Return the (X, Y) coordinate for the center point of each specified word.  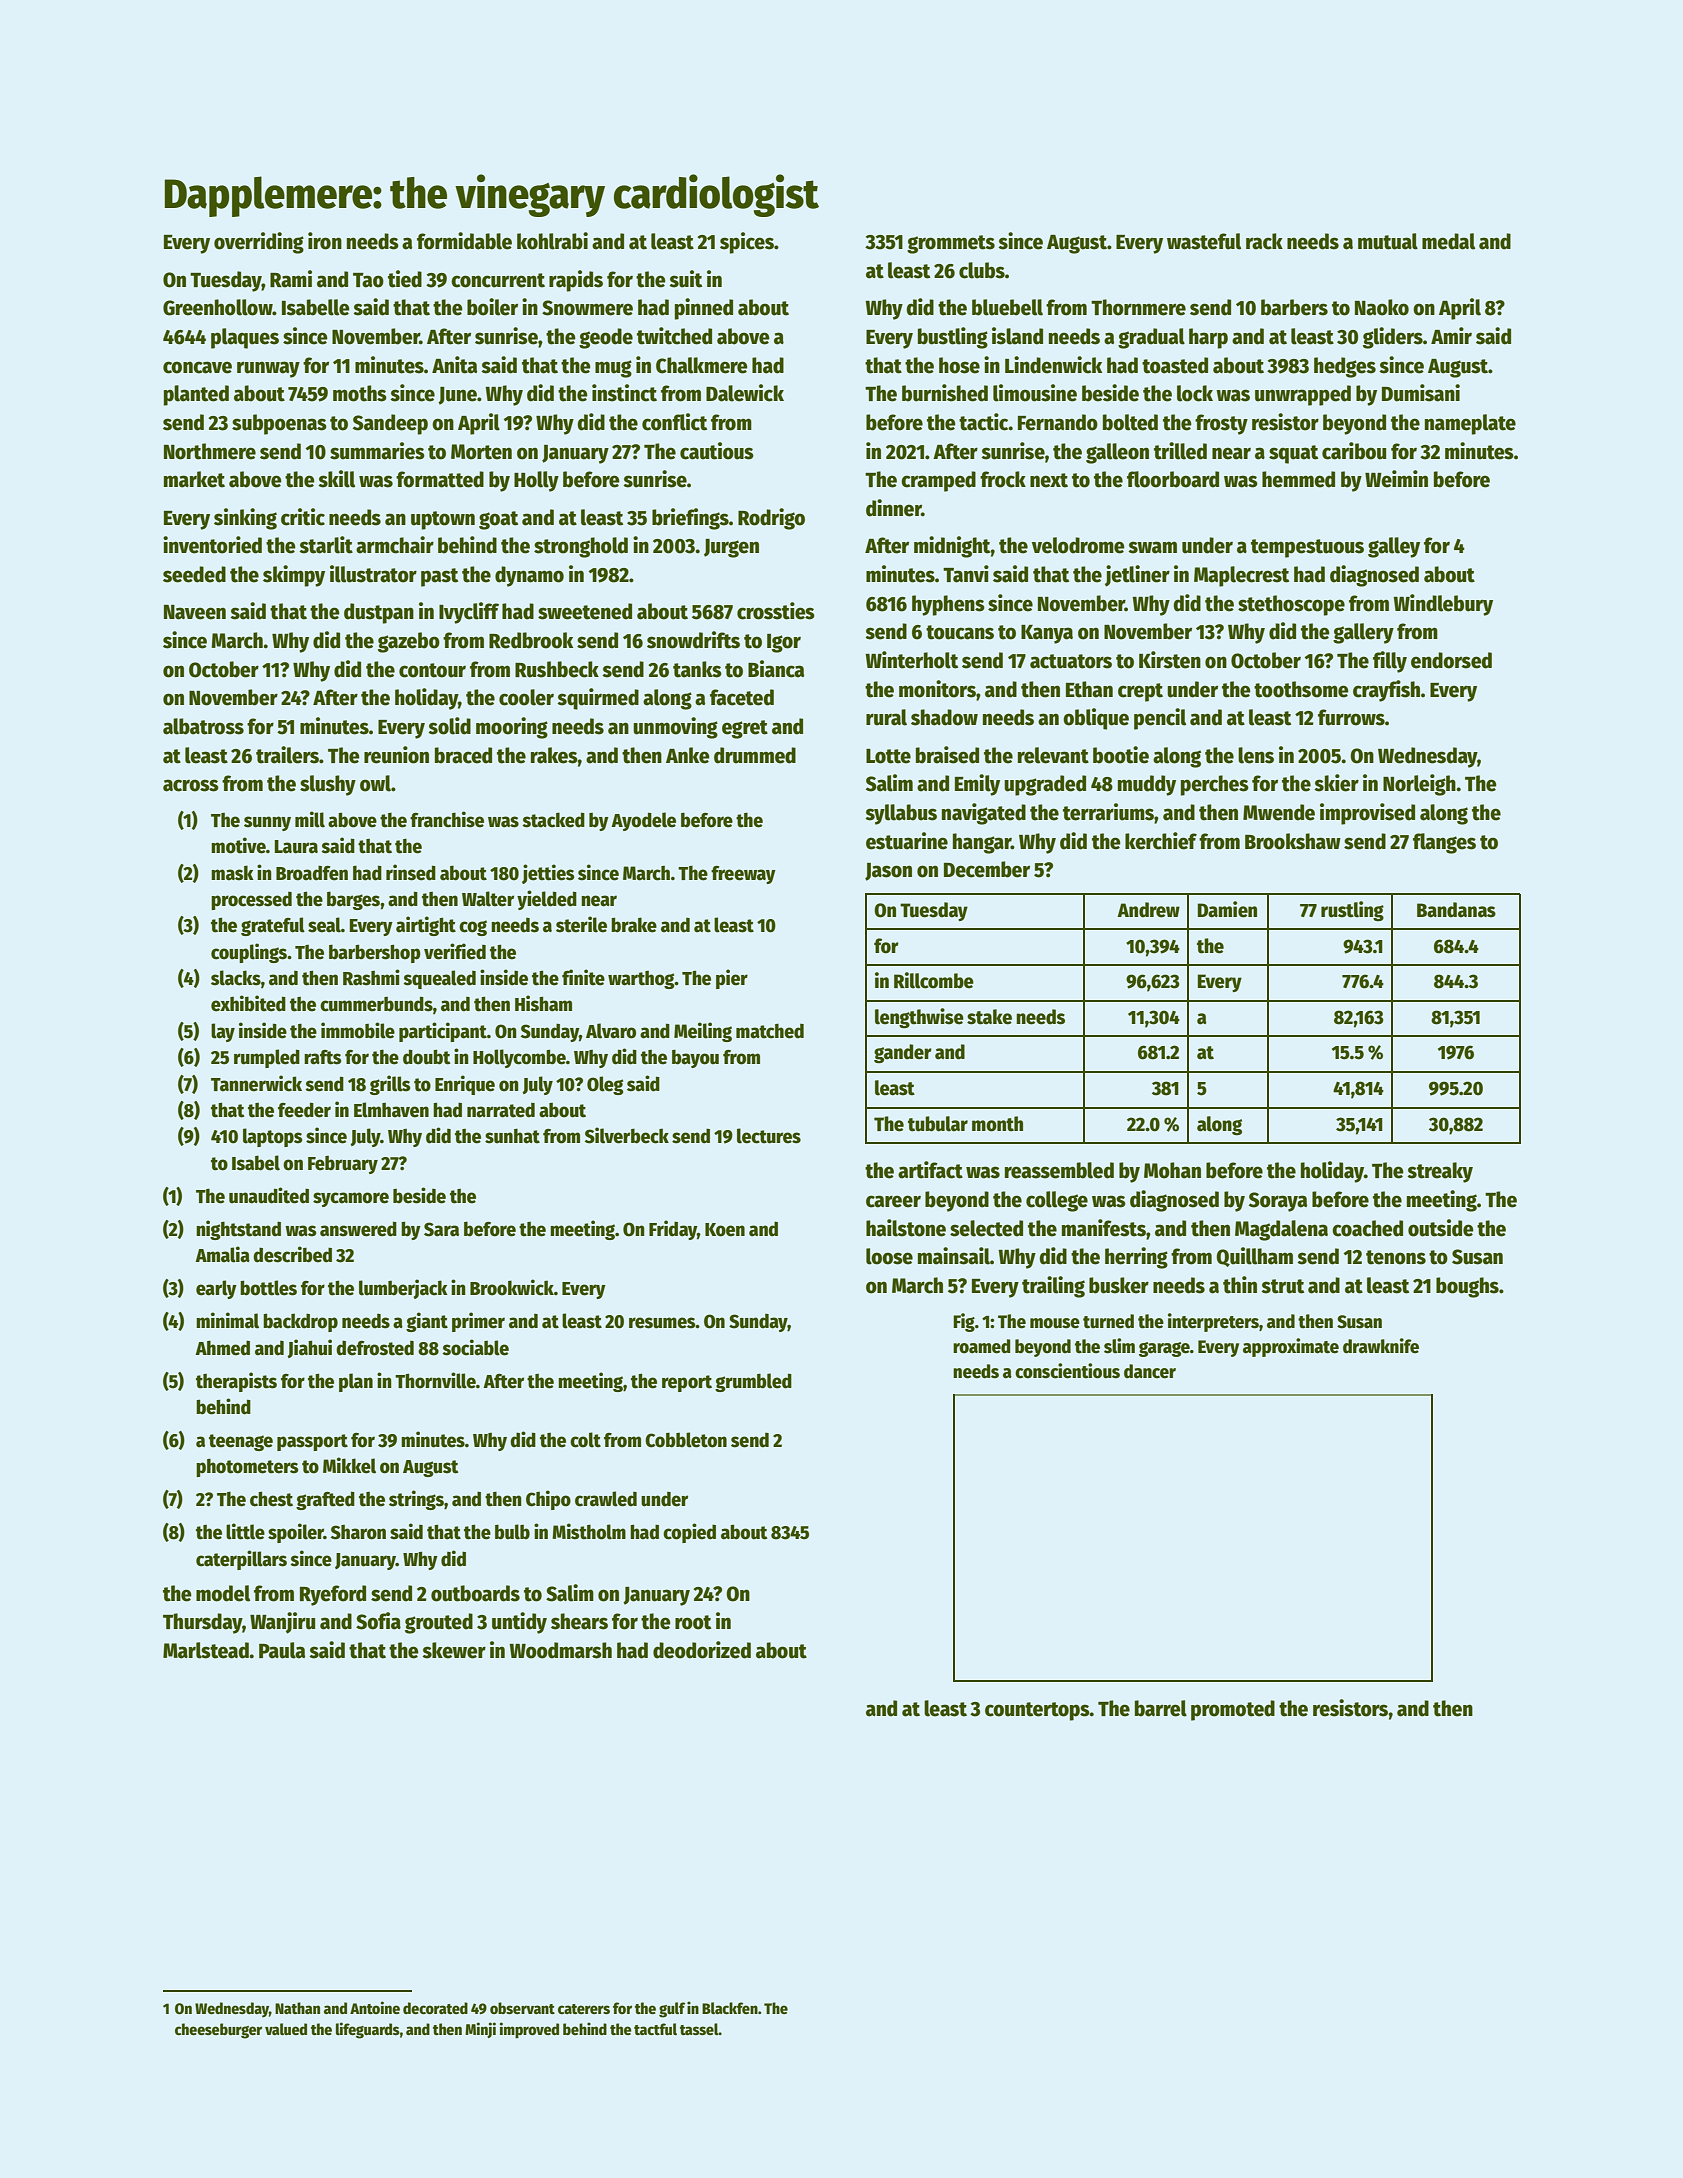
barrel (1161, 1708)
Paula (282, 1650)
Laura (296, 847)
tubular (938, 1124)
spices (747, 243)
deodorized (702, 1650)
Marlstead (206, 1650)
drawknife (1381, 1346)
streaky (1440, 1172)
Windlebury (1443, 605)
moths (360, 393)
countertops (1037, 1711)
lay (223, 1032)
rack (1264, 241)
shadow (944, 717)
